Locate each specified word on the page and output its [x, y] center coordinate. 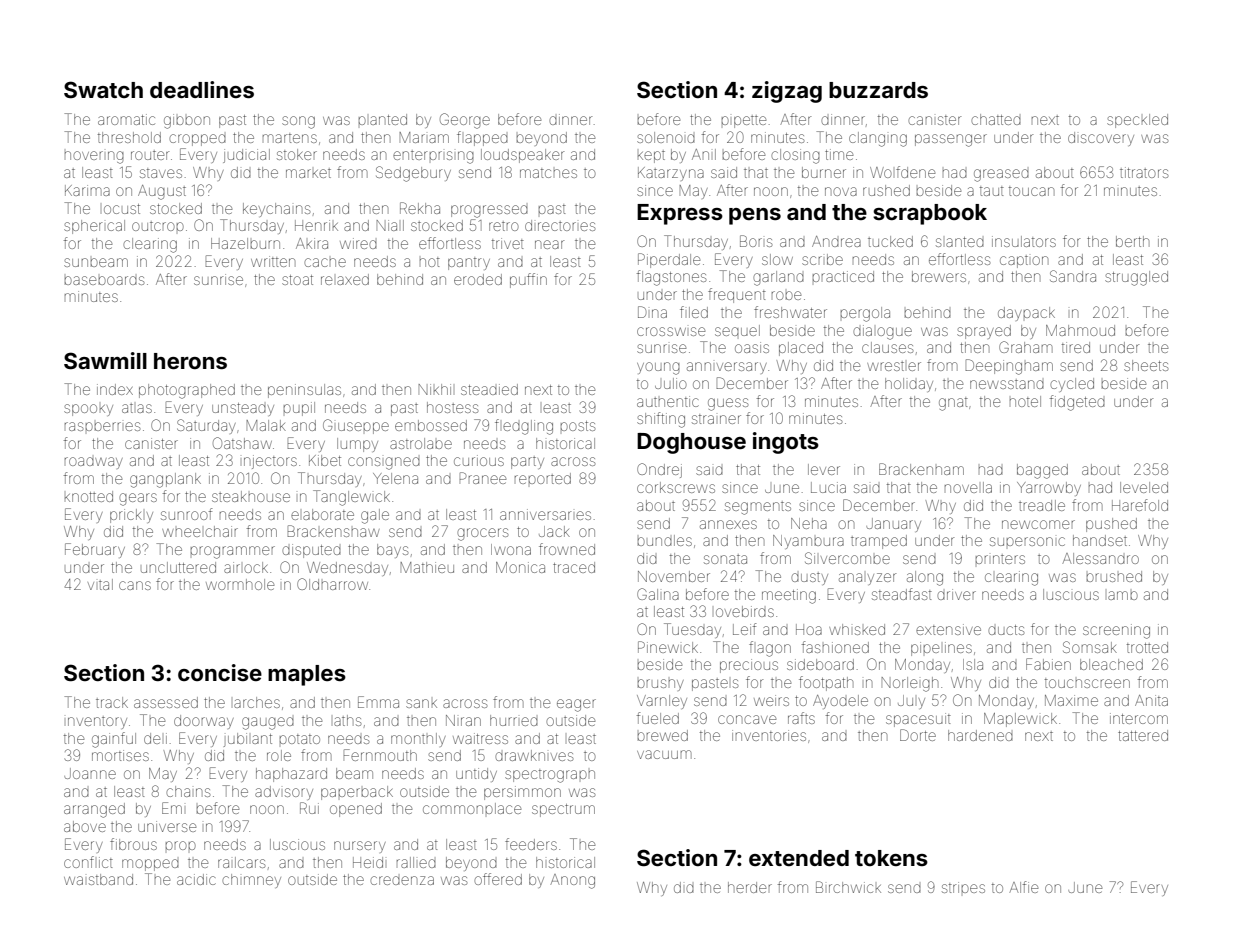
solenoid [666, 137]
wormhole [240, 584]
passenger [951, 140]
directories [560, 225]
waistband [98, 879]
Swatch [103, 89]
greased [1001, 175]
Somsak [1090, 647]
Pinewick [668, 647]
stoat [297, 280]
